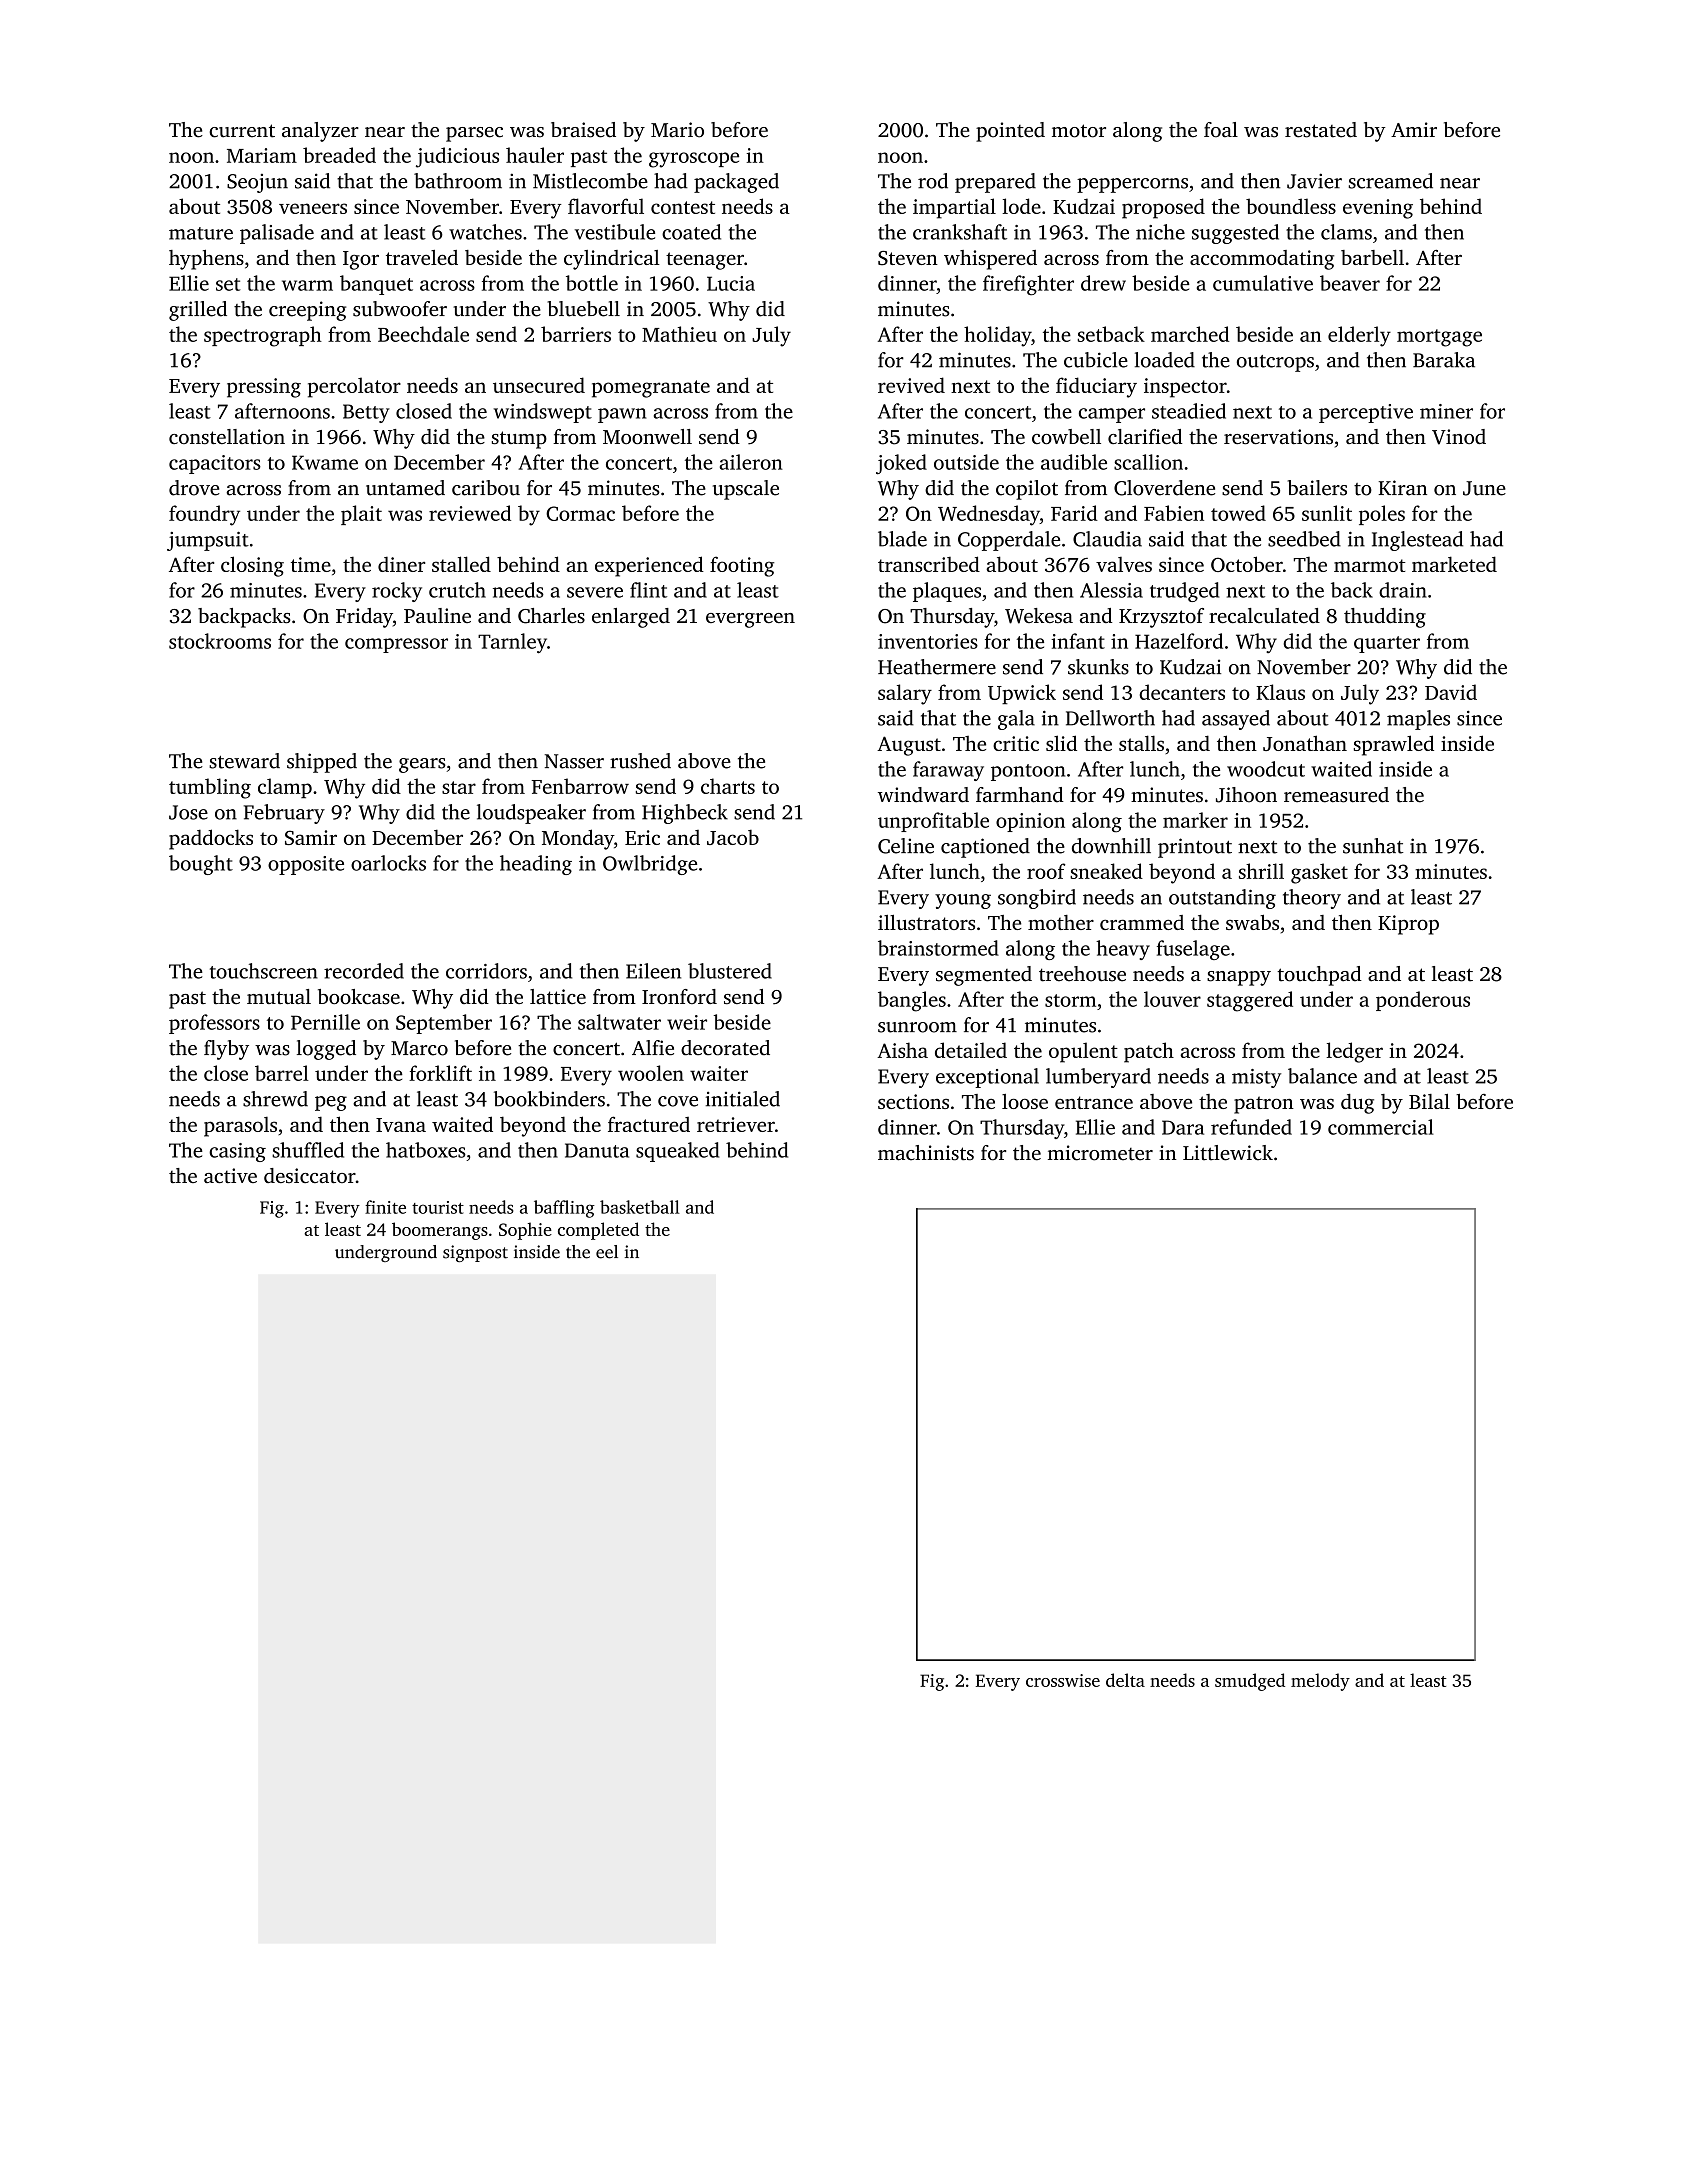 The height and width of the document is (2178, 1683). Describe the element at coordinates (989, 515) in the document. I see `Wednesday` at that location.
